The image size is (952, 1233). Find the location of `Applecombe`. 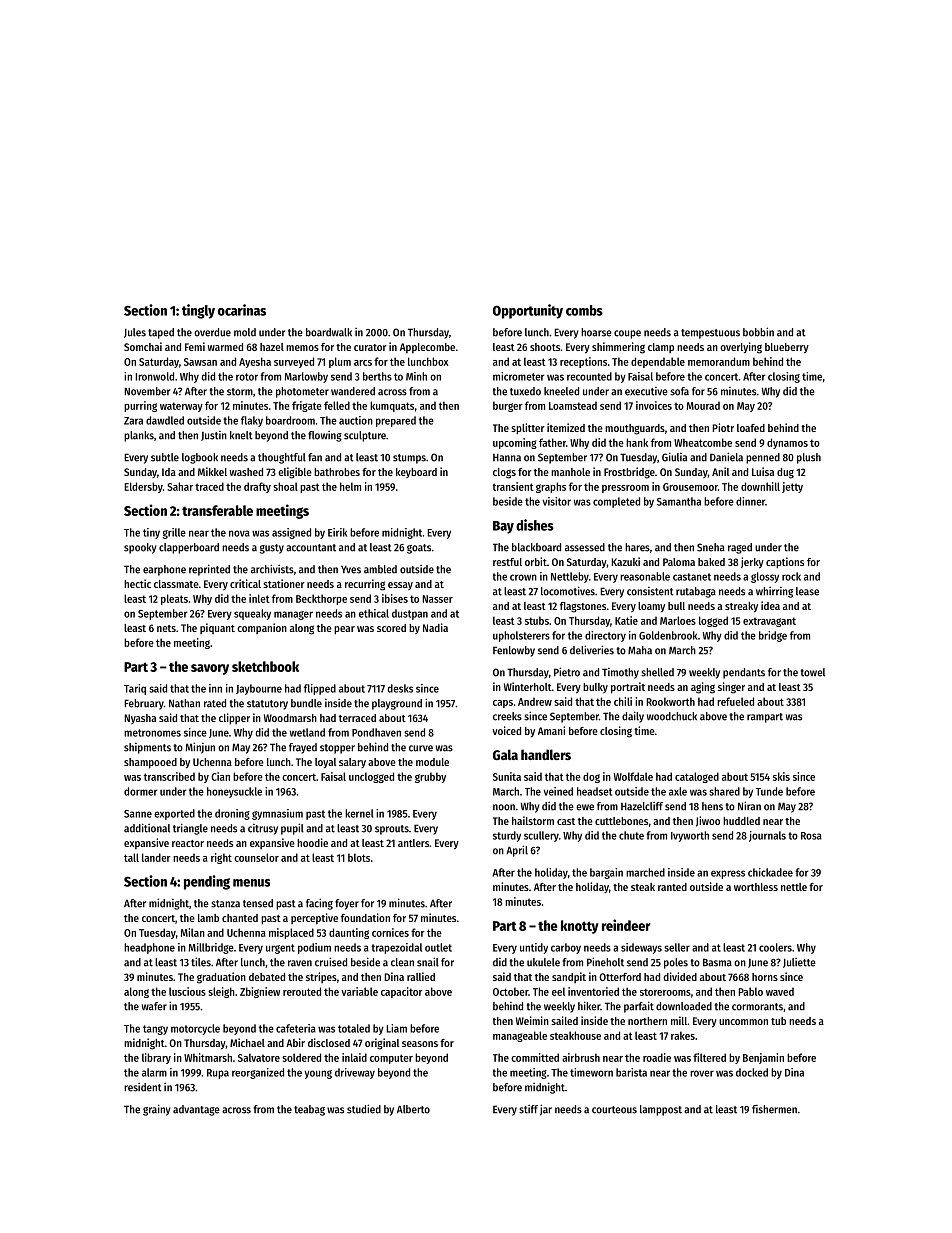

Applecombe is located at coordinates (427, 348).
